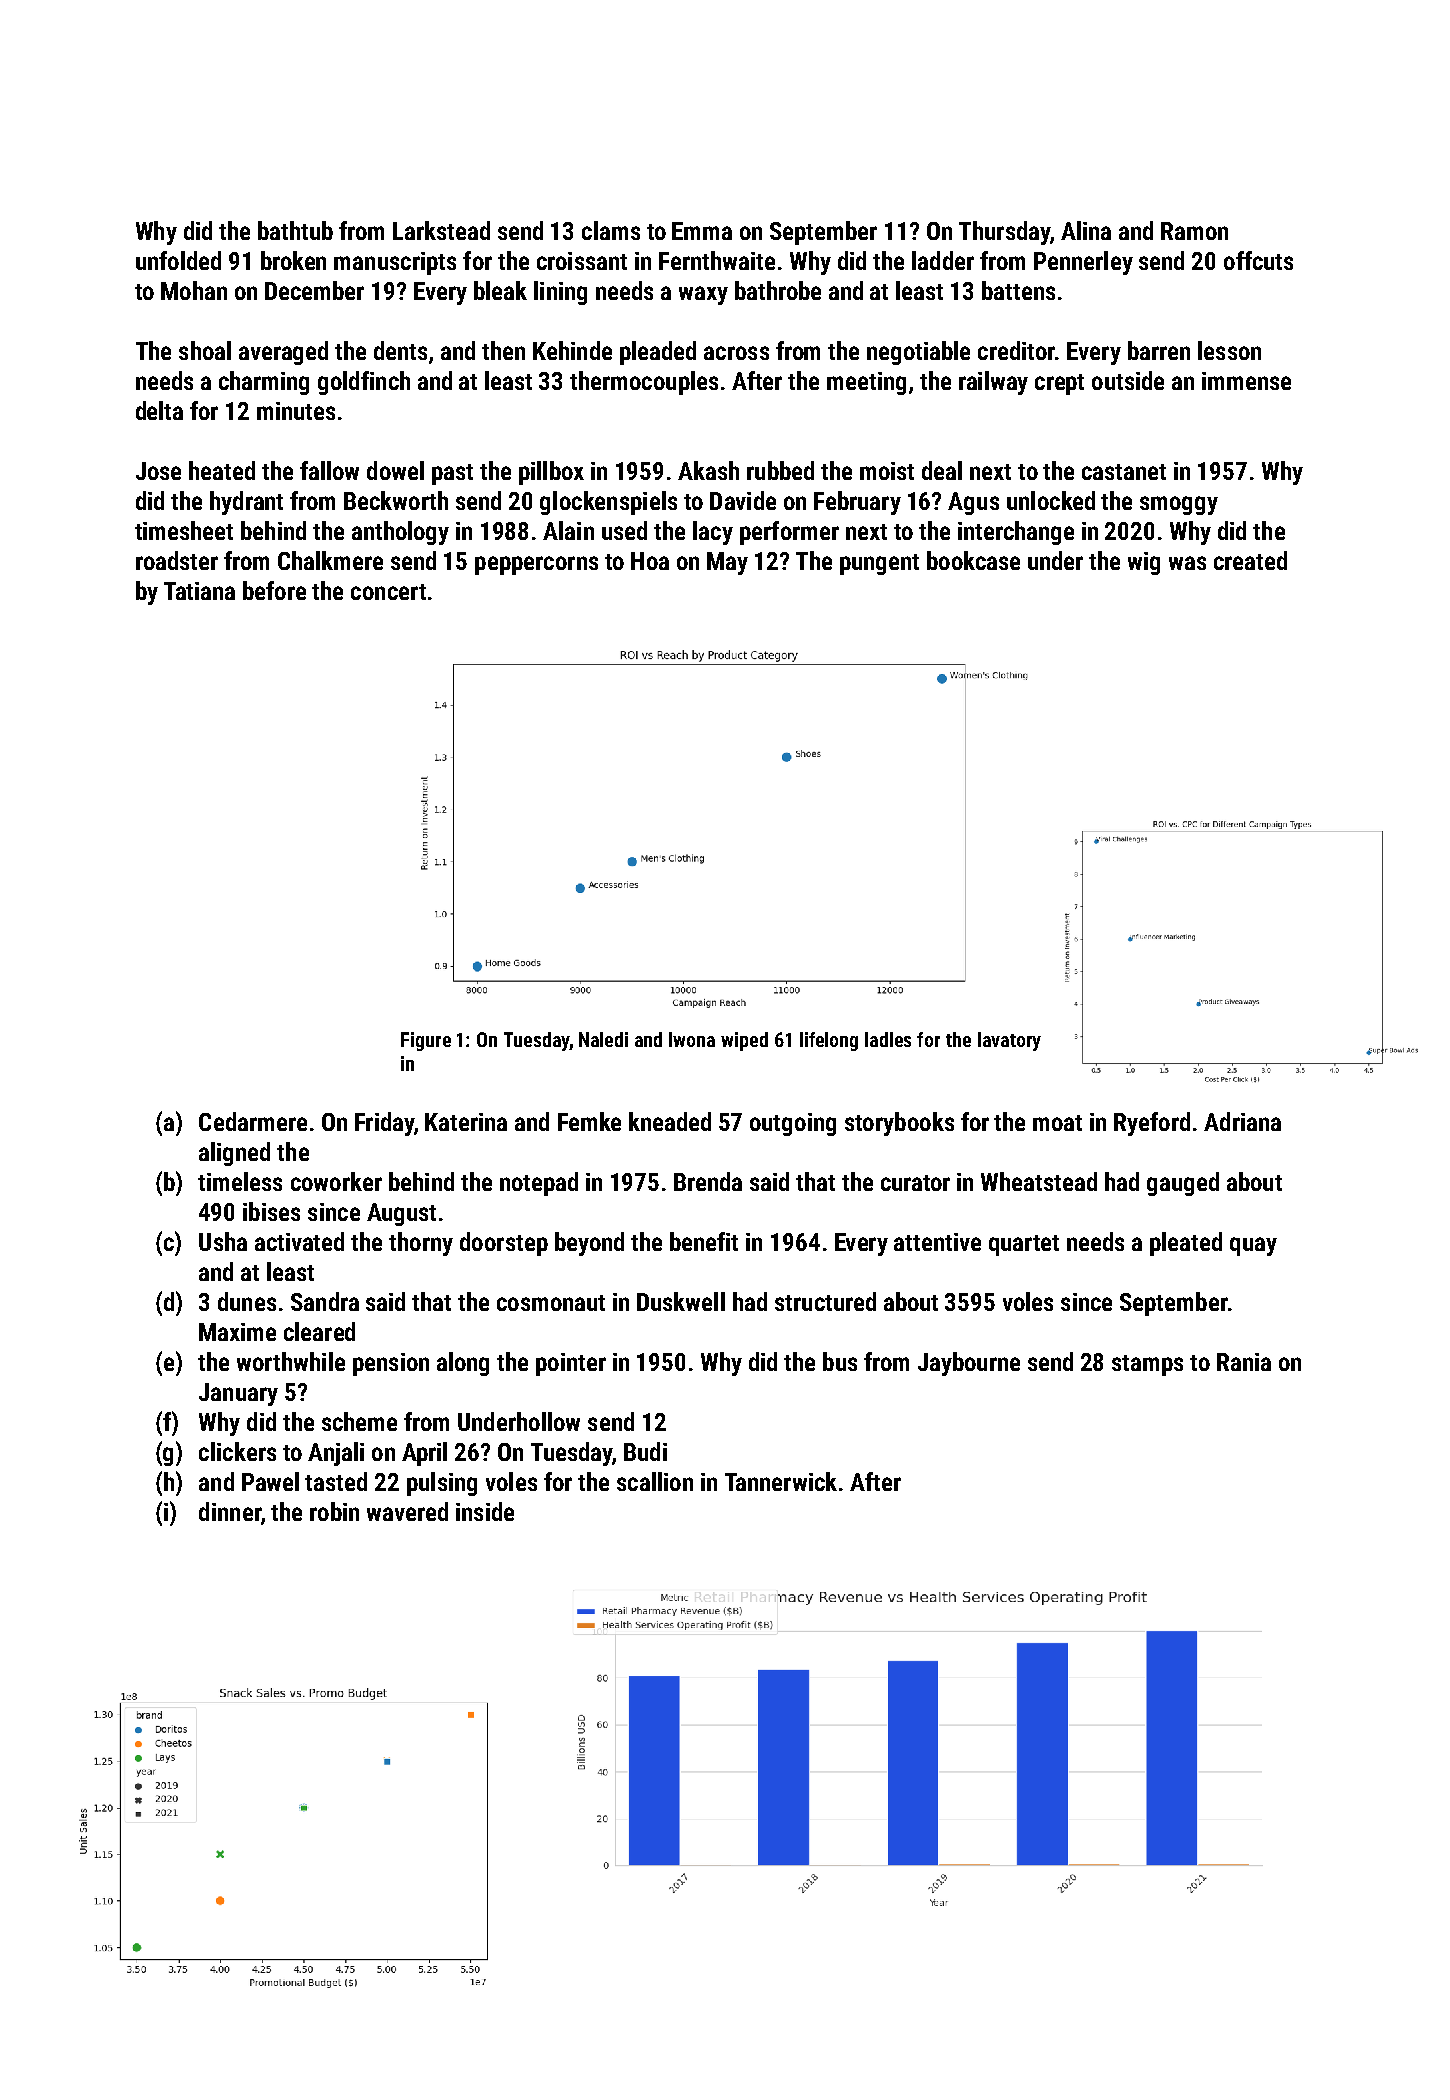 This page has width=1450, height=2100. I want to click on Tannerwick, so click(781, 1481).
